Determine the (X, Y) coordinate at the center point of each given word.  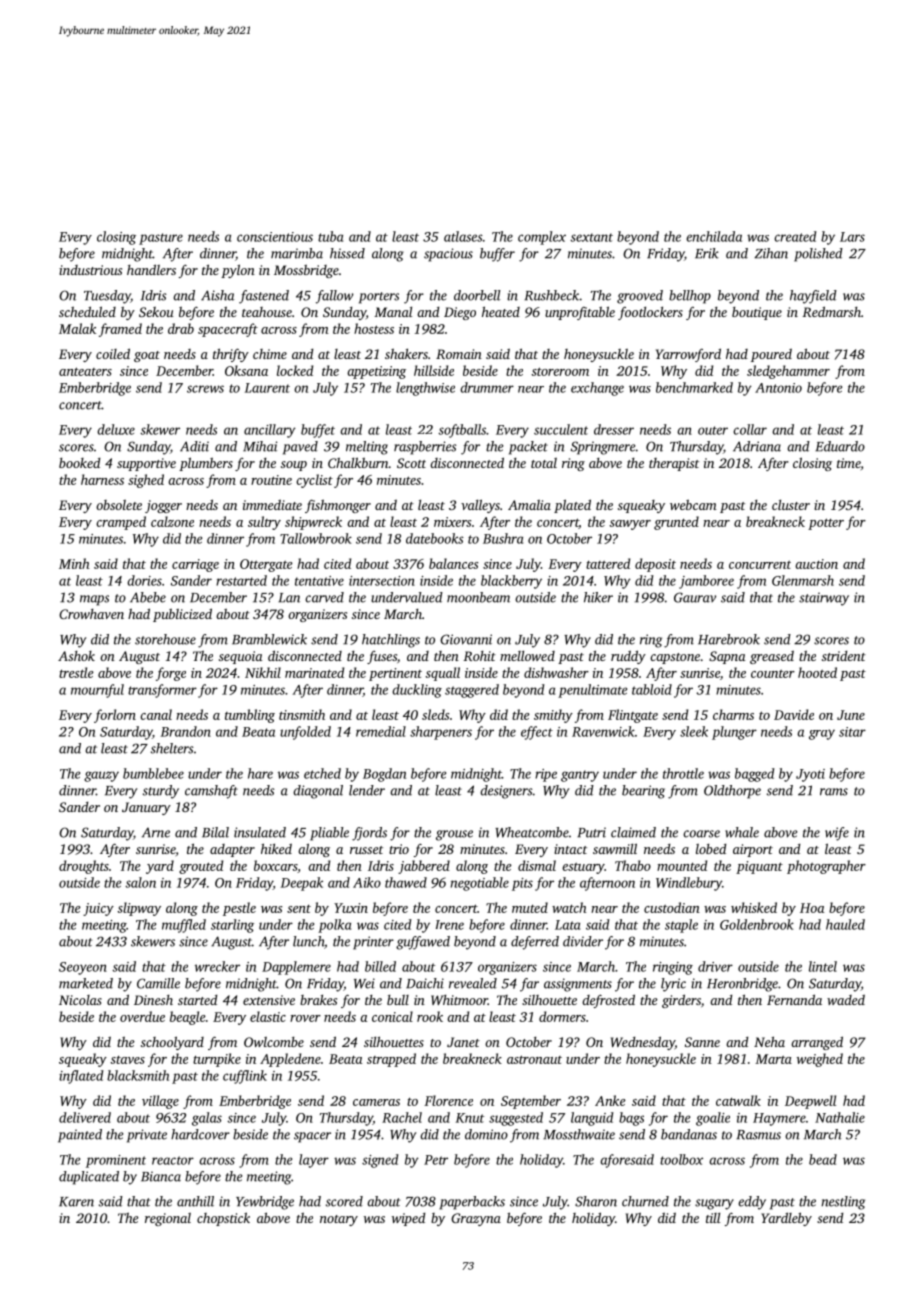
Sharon (596, 1201)
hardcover (200, 1134)
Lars (852, 237)
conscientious (275, 237)
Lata (567, 925)
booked (79, 463)
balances (453, 563)
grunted (676, 523)
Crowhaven (91, 614)
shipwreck (313, 523)
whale (742, 832)
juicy (98, 909)
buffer (497, 255)
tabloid (652, 689)
